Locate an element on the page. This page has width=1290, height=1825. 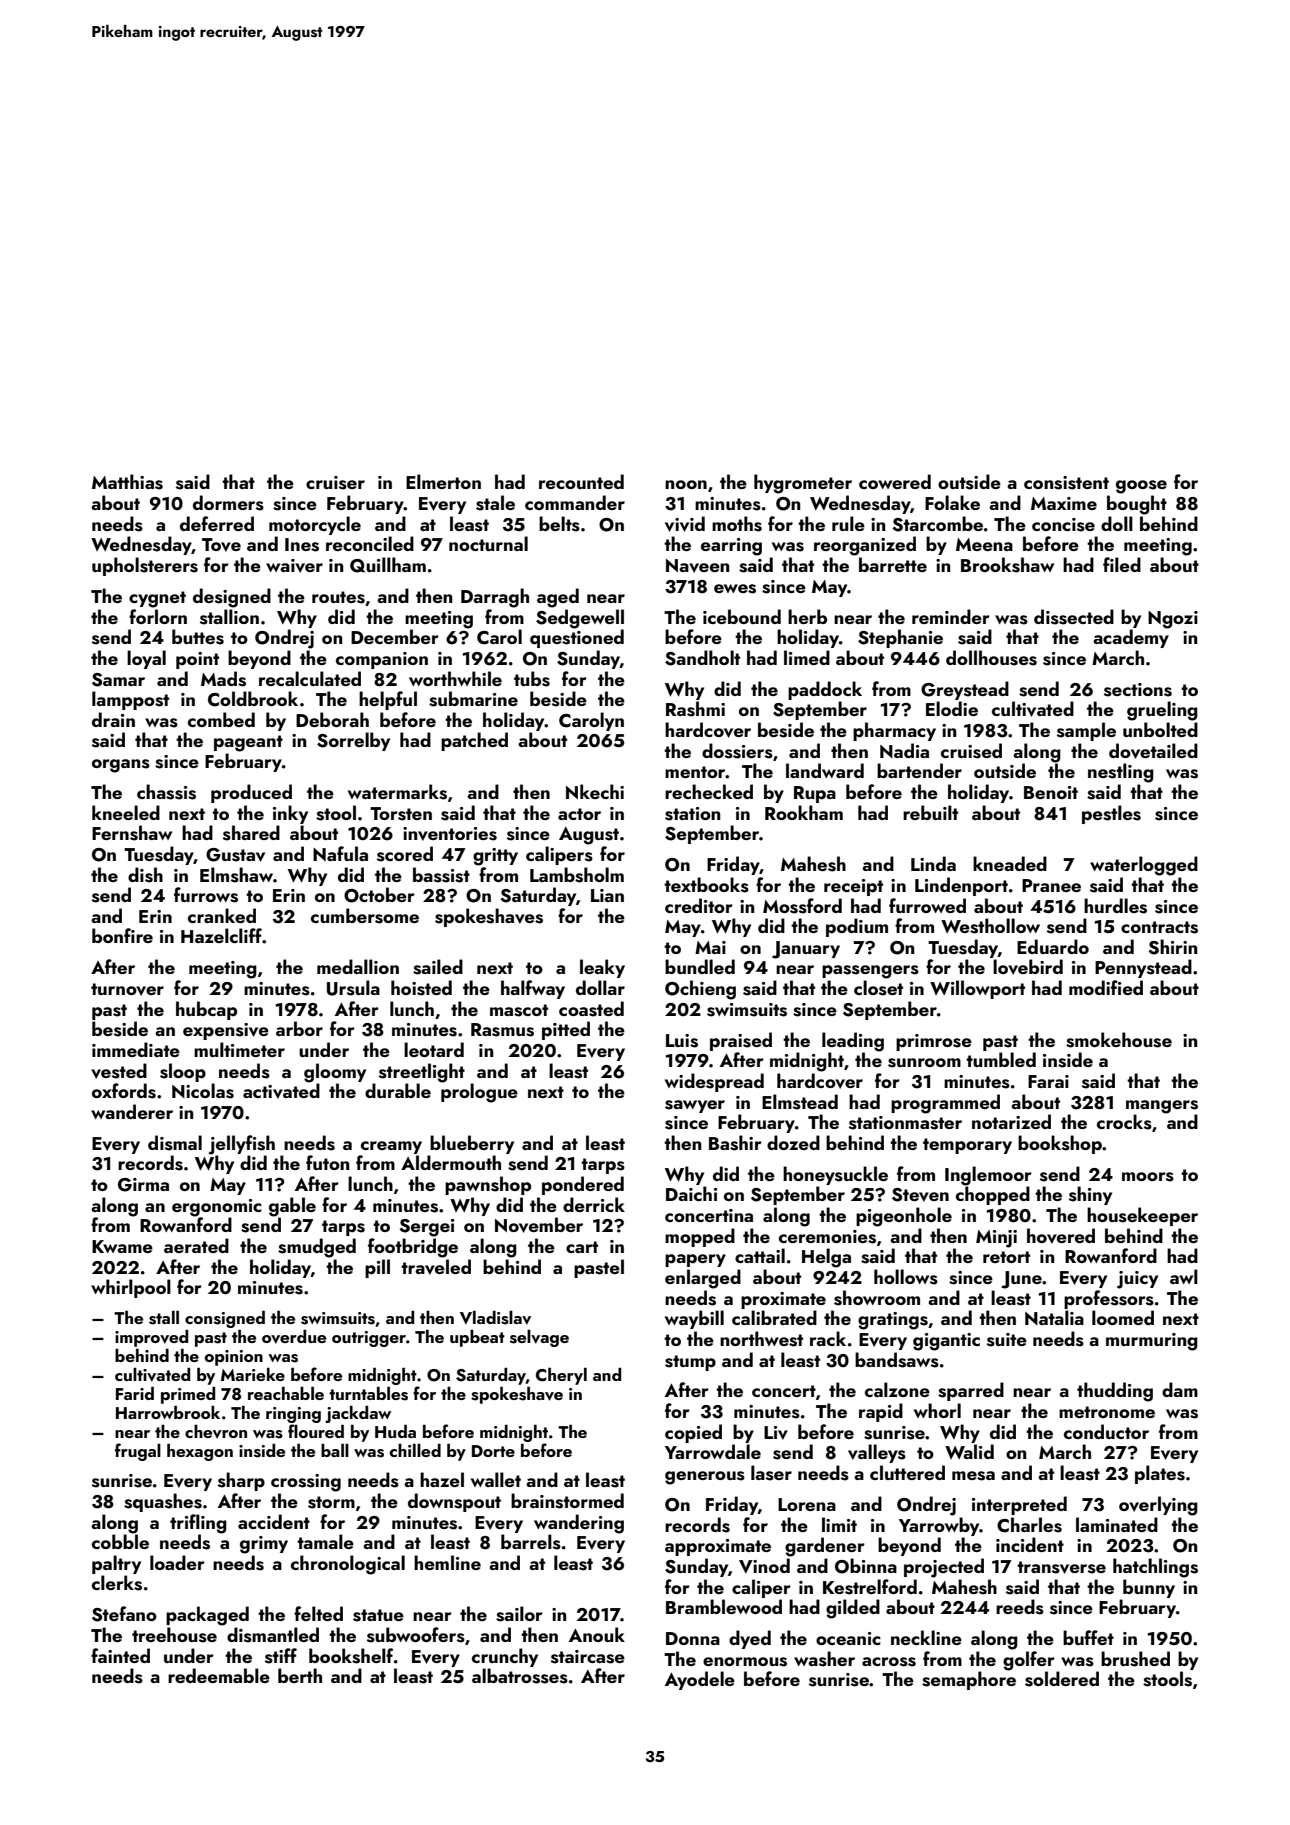
Darragh is located at coordinates (495, 598).
